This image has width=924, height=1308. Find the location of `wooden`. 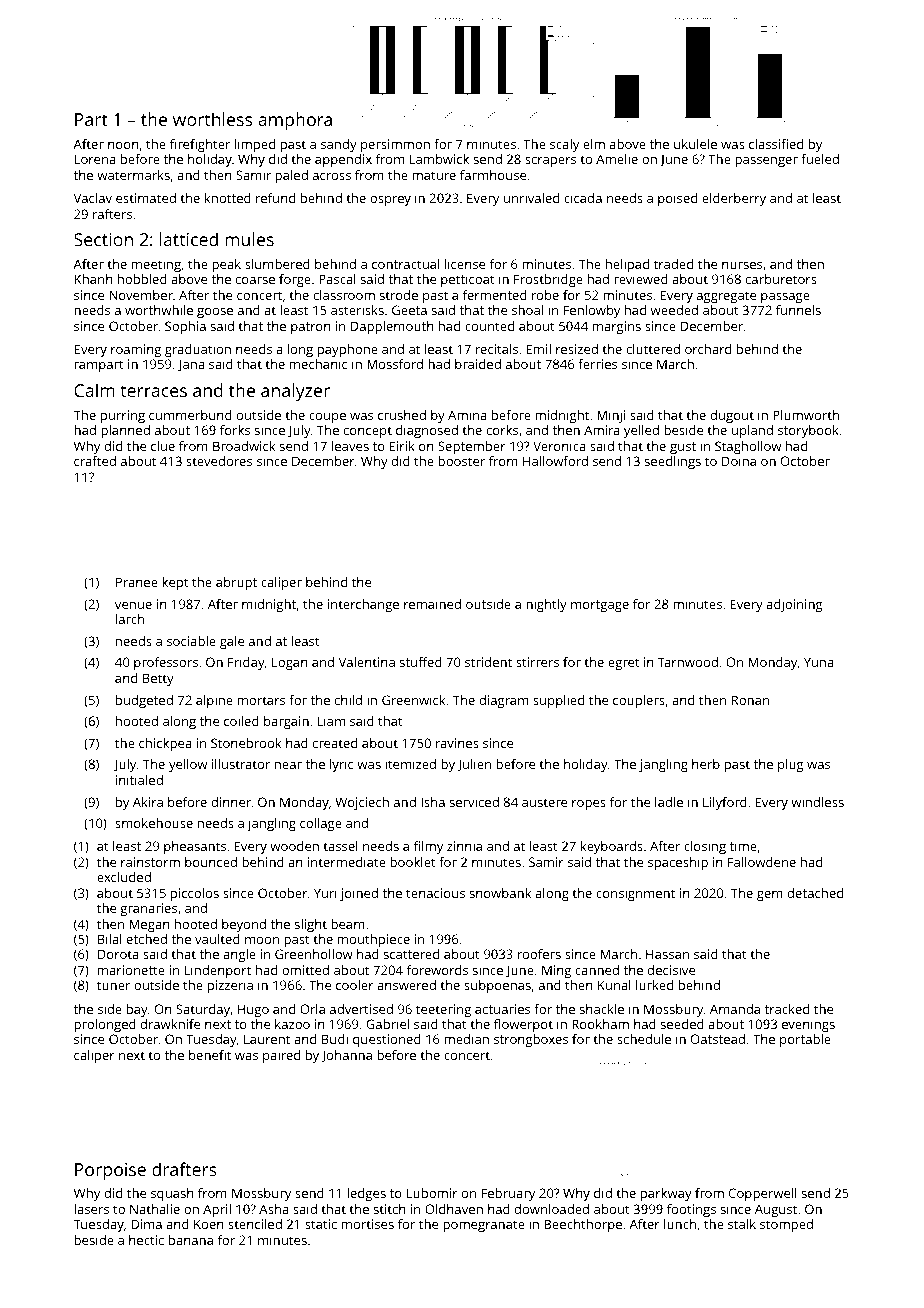

wooden is located at coordinates (294, 846).
